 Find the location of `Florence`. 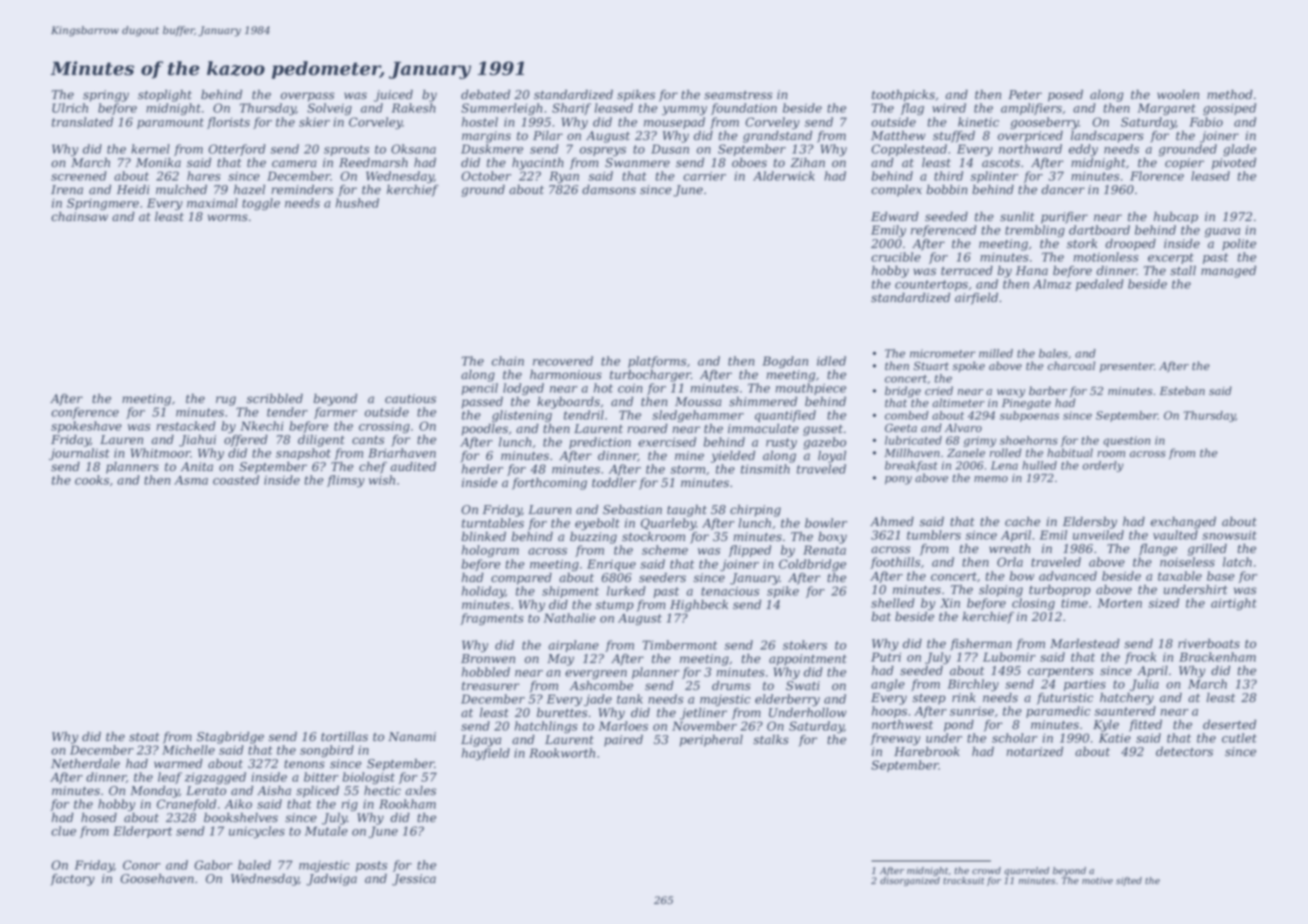

Florence is located at coordinates (1157, 176).
